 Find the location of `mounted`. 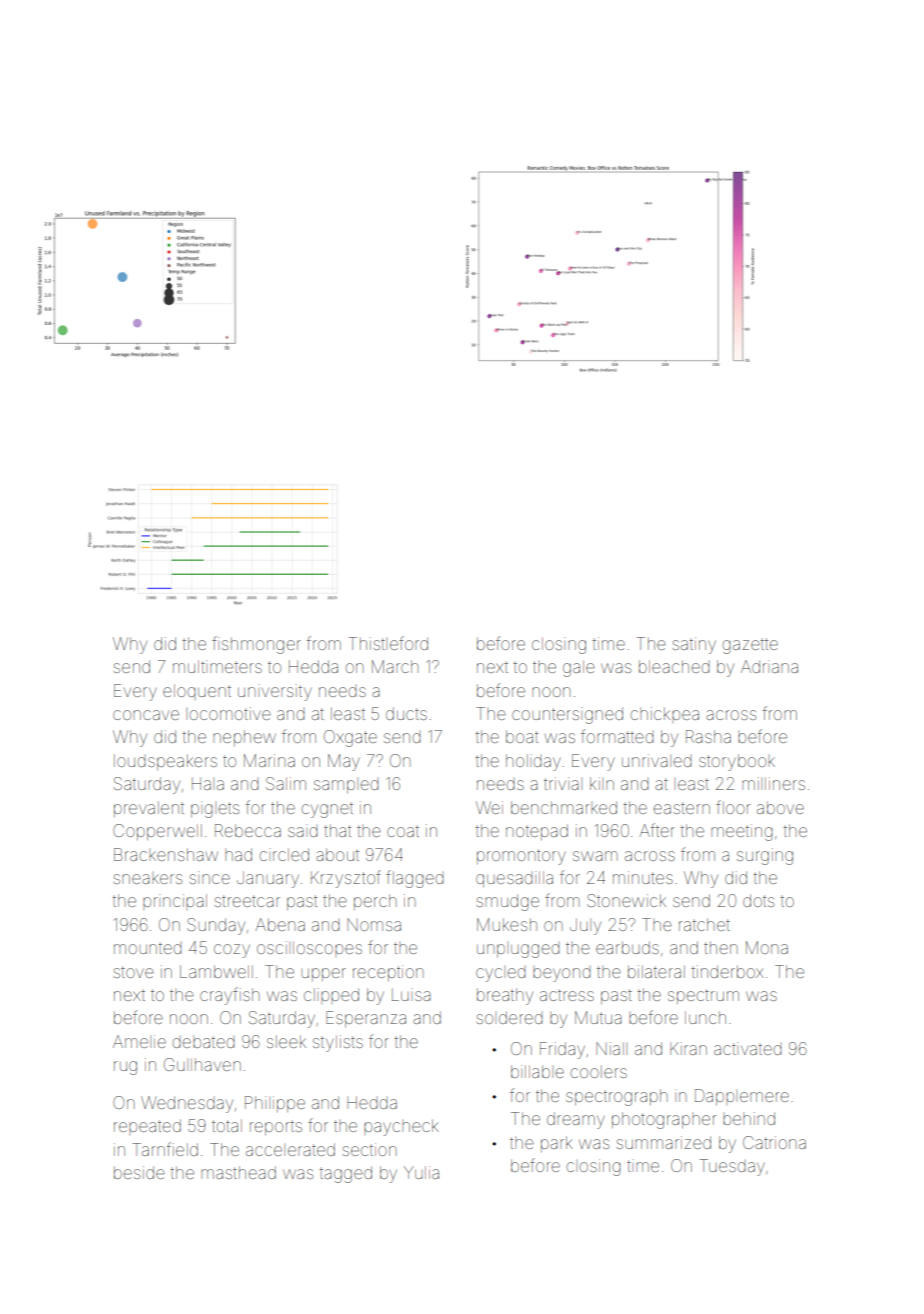

mounted is located at coordinates (148, 949).
